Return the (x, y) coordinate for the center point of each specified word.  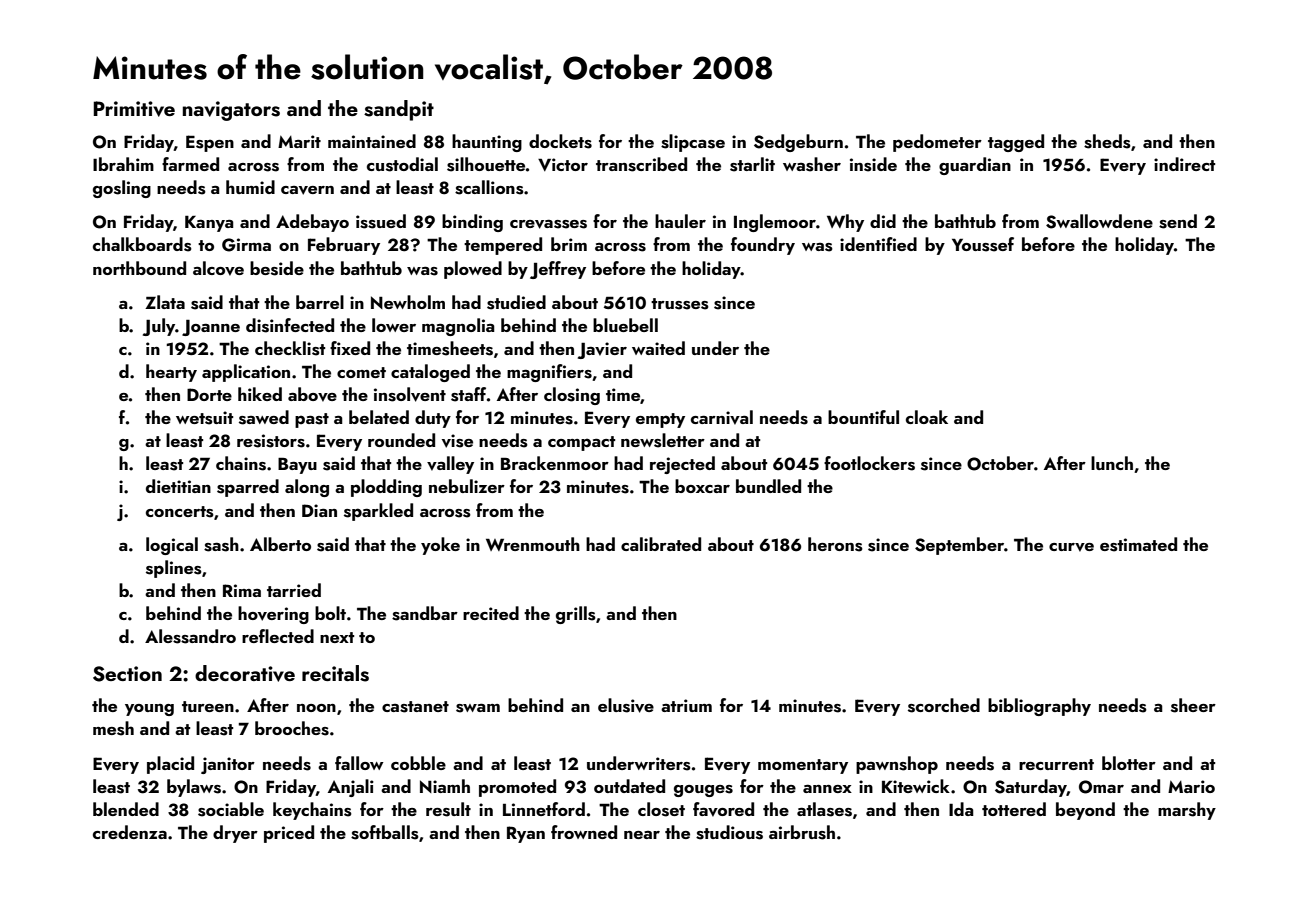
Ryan (526, 834)
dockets (560, 141)
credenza (130, 832)
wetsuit (204, 418)
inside (873, 164)
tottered (1014, 809)
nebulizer (467, 486)
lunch (1112, 463)
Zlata (165, 302)
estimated (1138, 544)
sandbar (425, 613)
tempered (503, 246)
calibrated (661, 544)
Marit (299, 141)
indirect (1184, 164)
